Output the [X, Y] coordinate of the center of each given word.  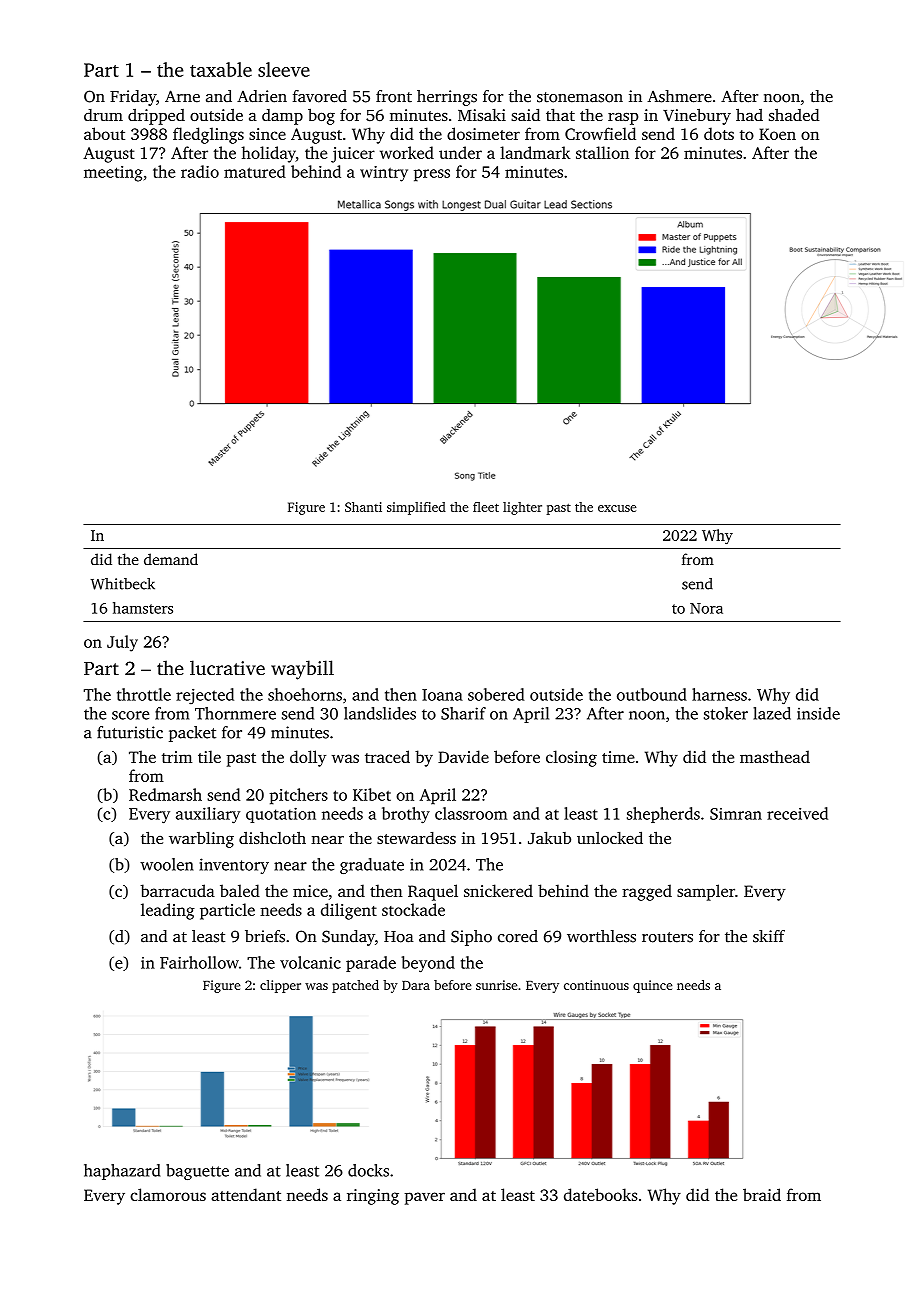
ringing [373, 1197]
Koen [777, 134]
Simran [736, 814]
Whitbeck [122, 584]
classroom [471, 813]
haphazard [122, 1172]
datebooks [601, 1194]
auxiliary [208, 815]
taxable [221, 69]
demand [171, 559]
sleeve [284, 69]
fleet [486, 507]
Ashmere [679, 96]
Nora [706, 608]
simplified [416, 508]
